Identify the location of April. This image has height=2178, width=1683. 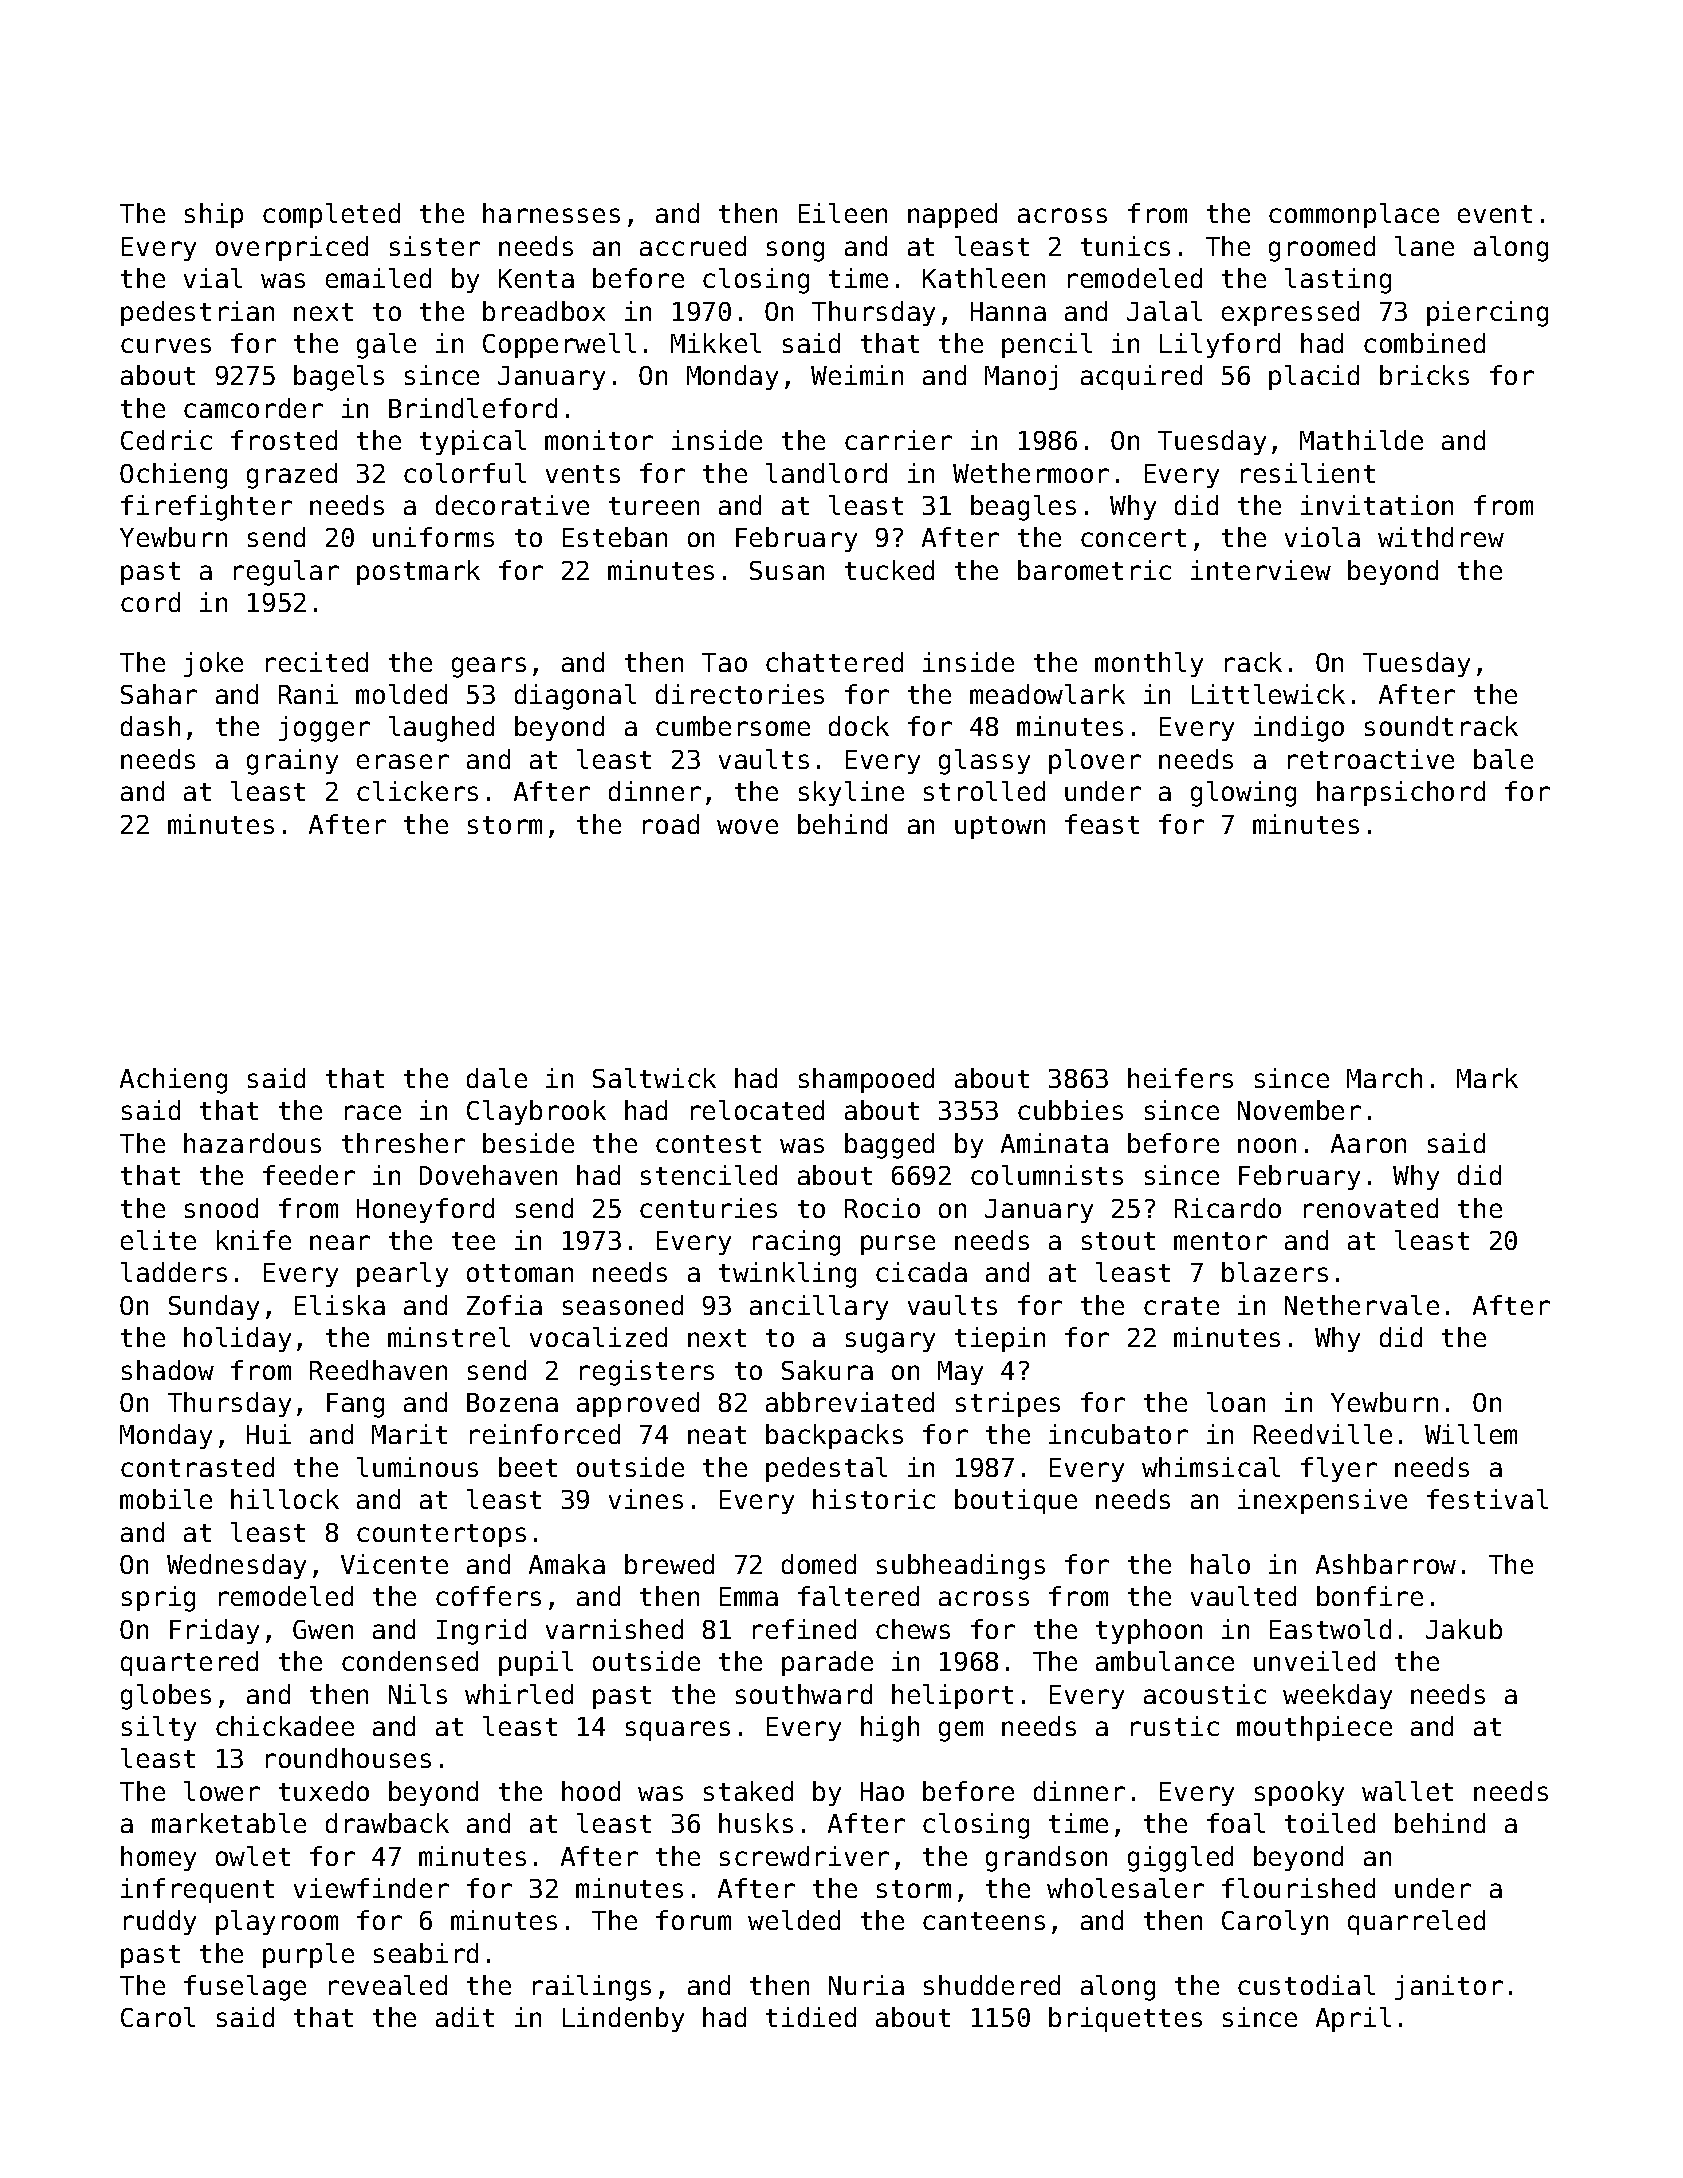
(1353, 2019).
